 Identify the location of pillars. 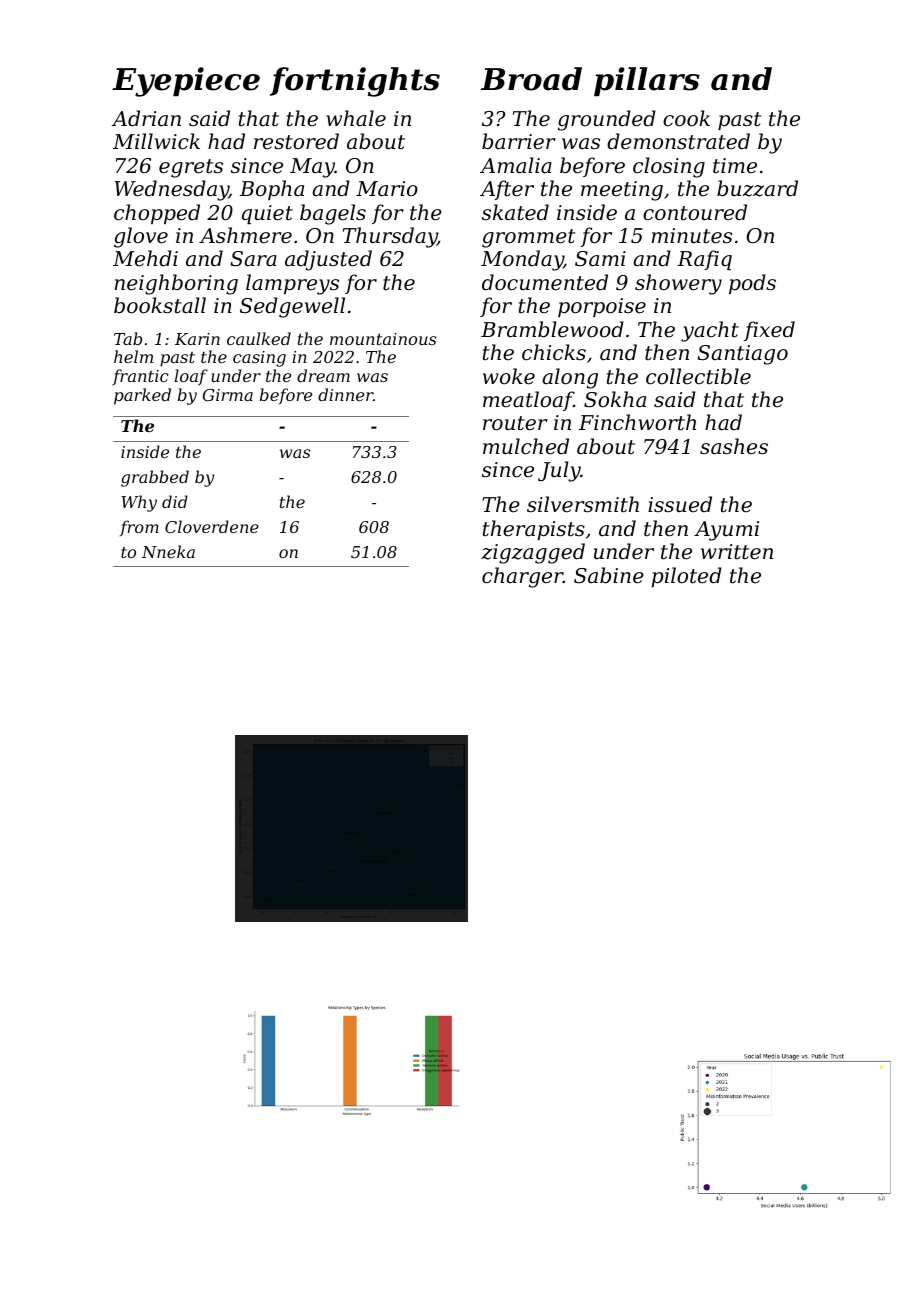
(647, 81).
